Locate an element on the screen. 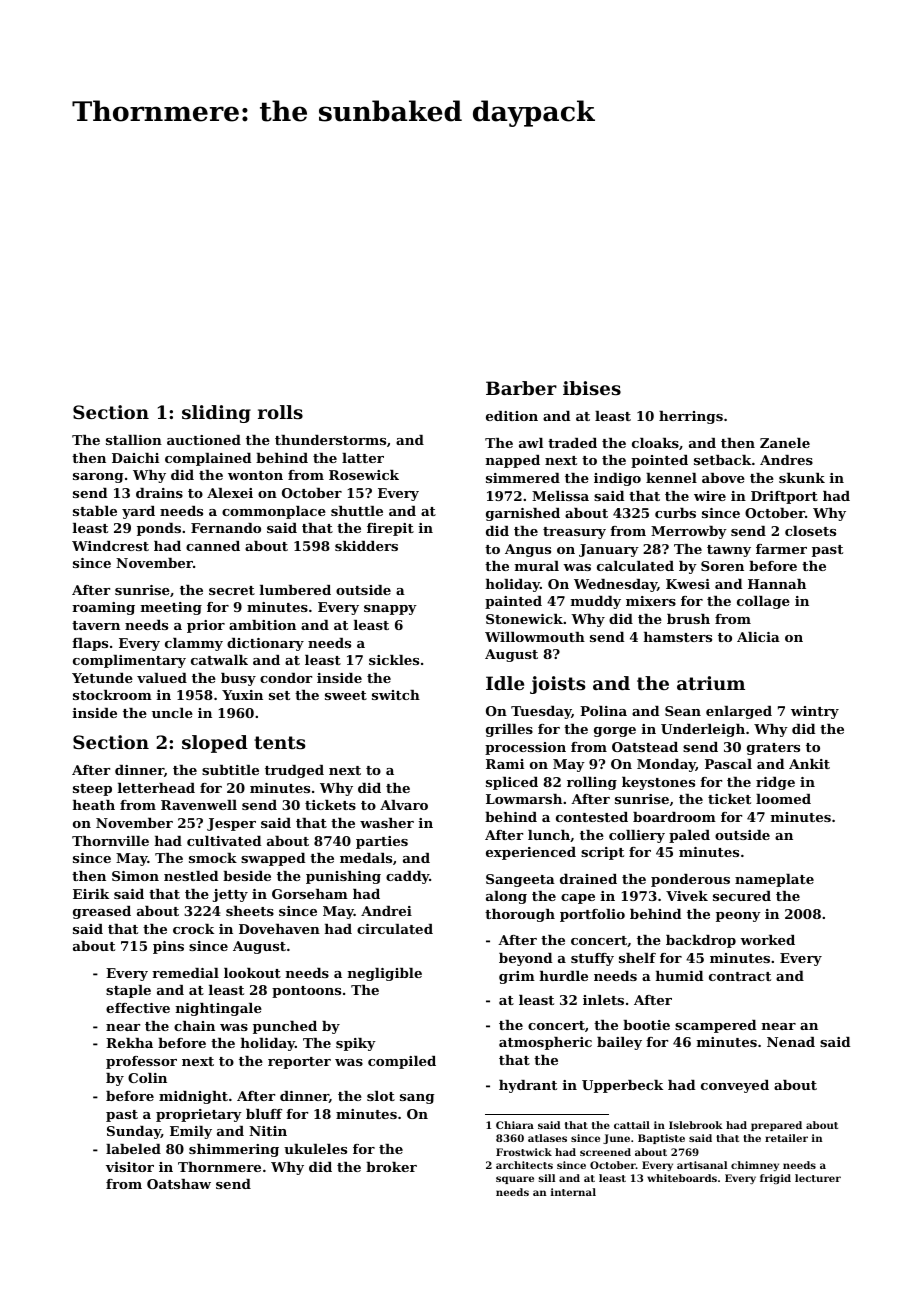  Barber is located at coordinates (521, 388).
